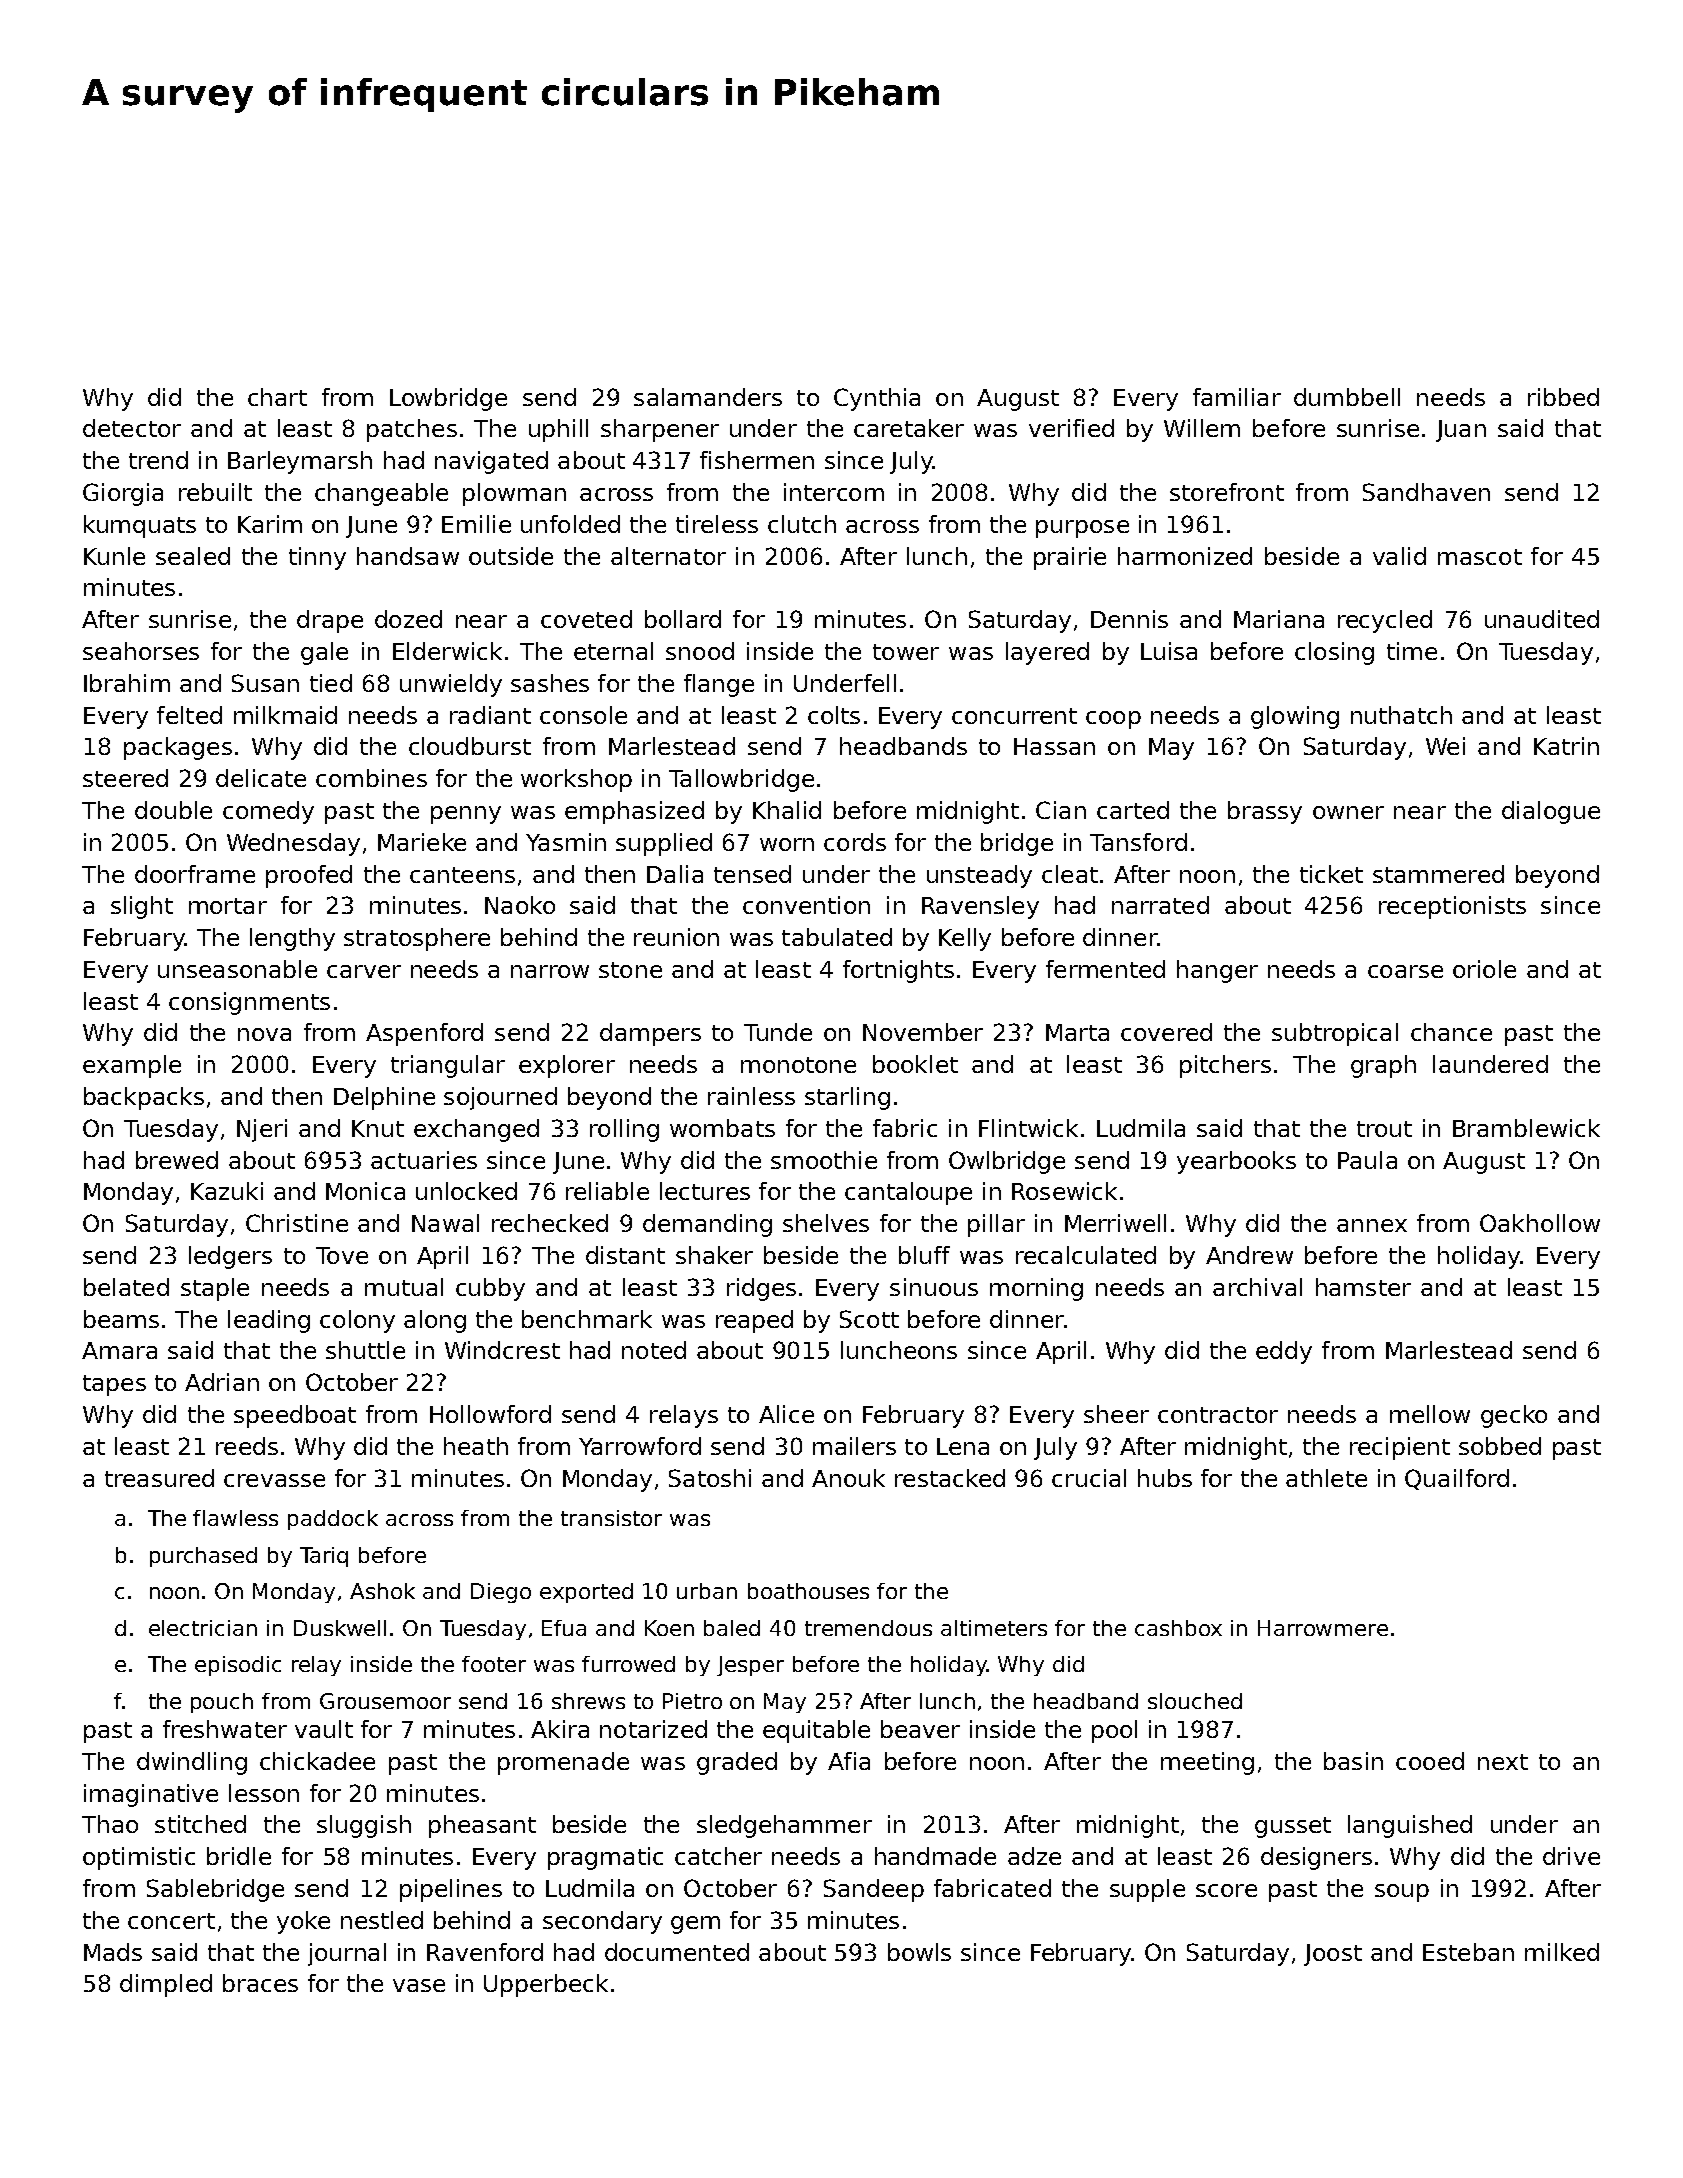 This screenshot has width=1683, height=2178. Describe the element at coordinates (203, 1557) in the screenshot. I see `purchased` at that location.
